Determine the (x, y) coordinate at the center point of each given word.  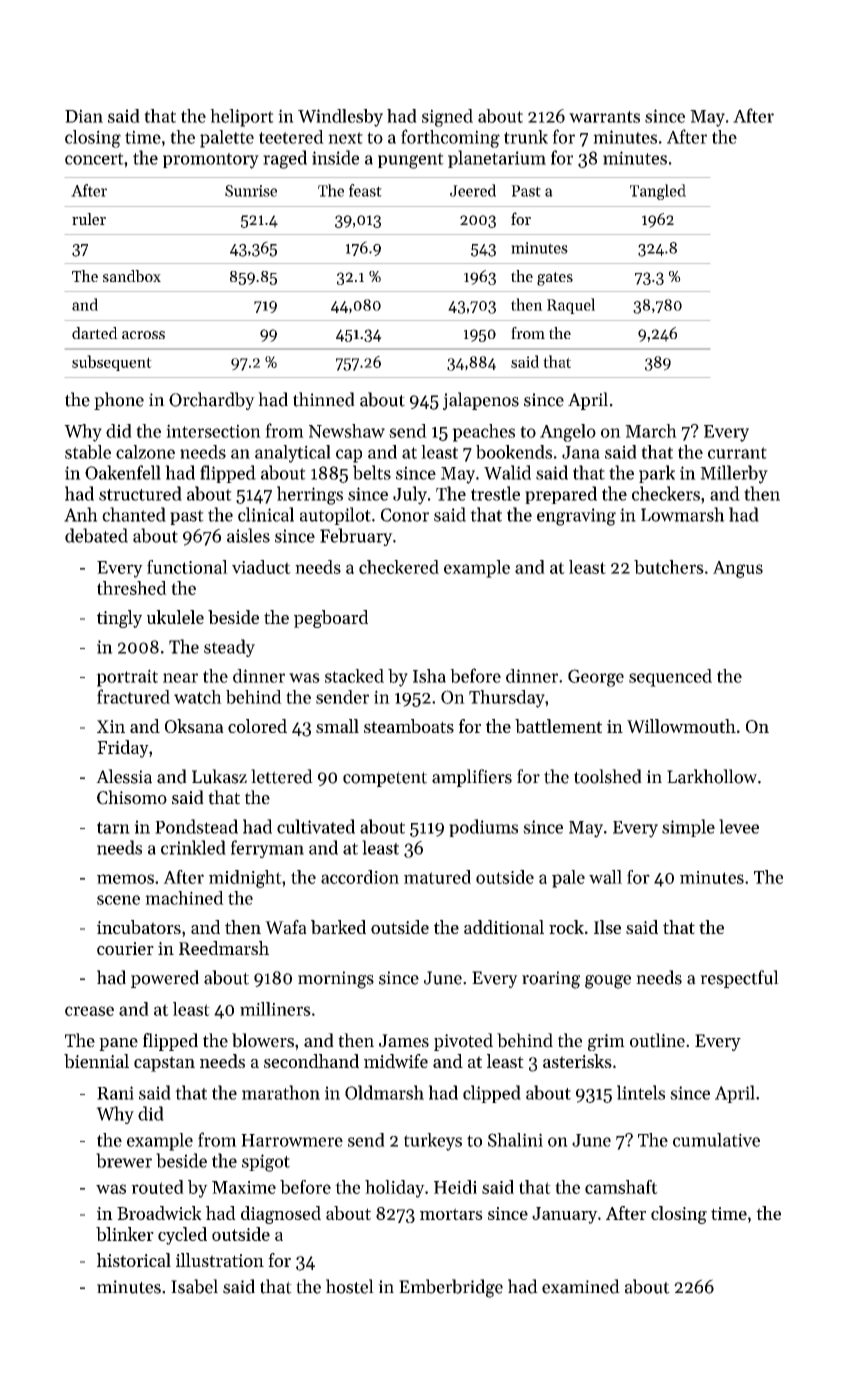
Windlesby (340, 118)
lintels (641, 1092)
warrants (604, 117)
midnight (245, 879)
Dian (84, 116)
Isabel (194, 1286)
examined (581, 1286)
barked (338, 927)
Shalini (515, 1140)
